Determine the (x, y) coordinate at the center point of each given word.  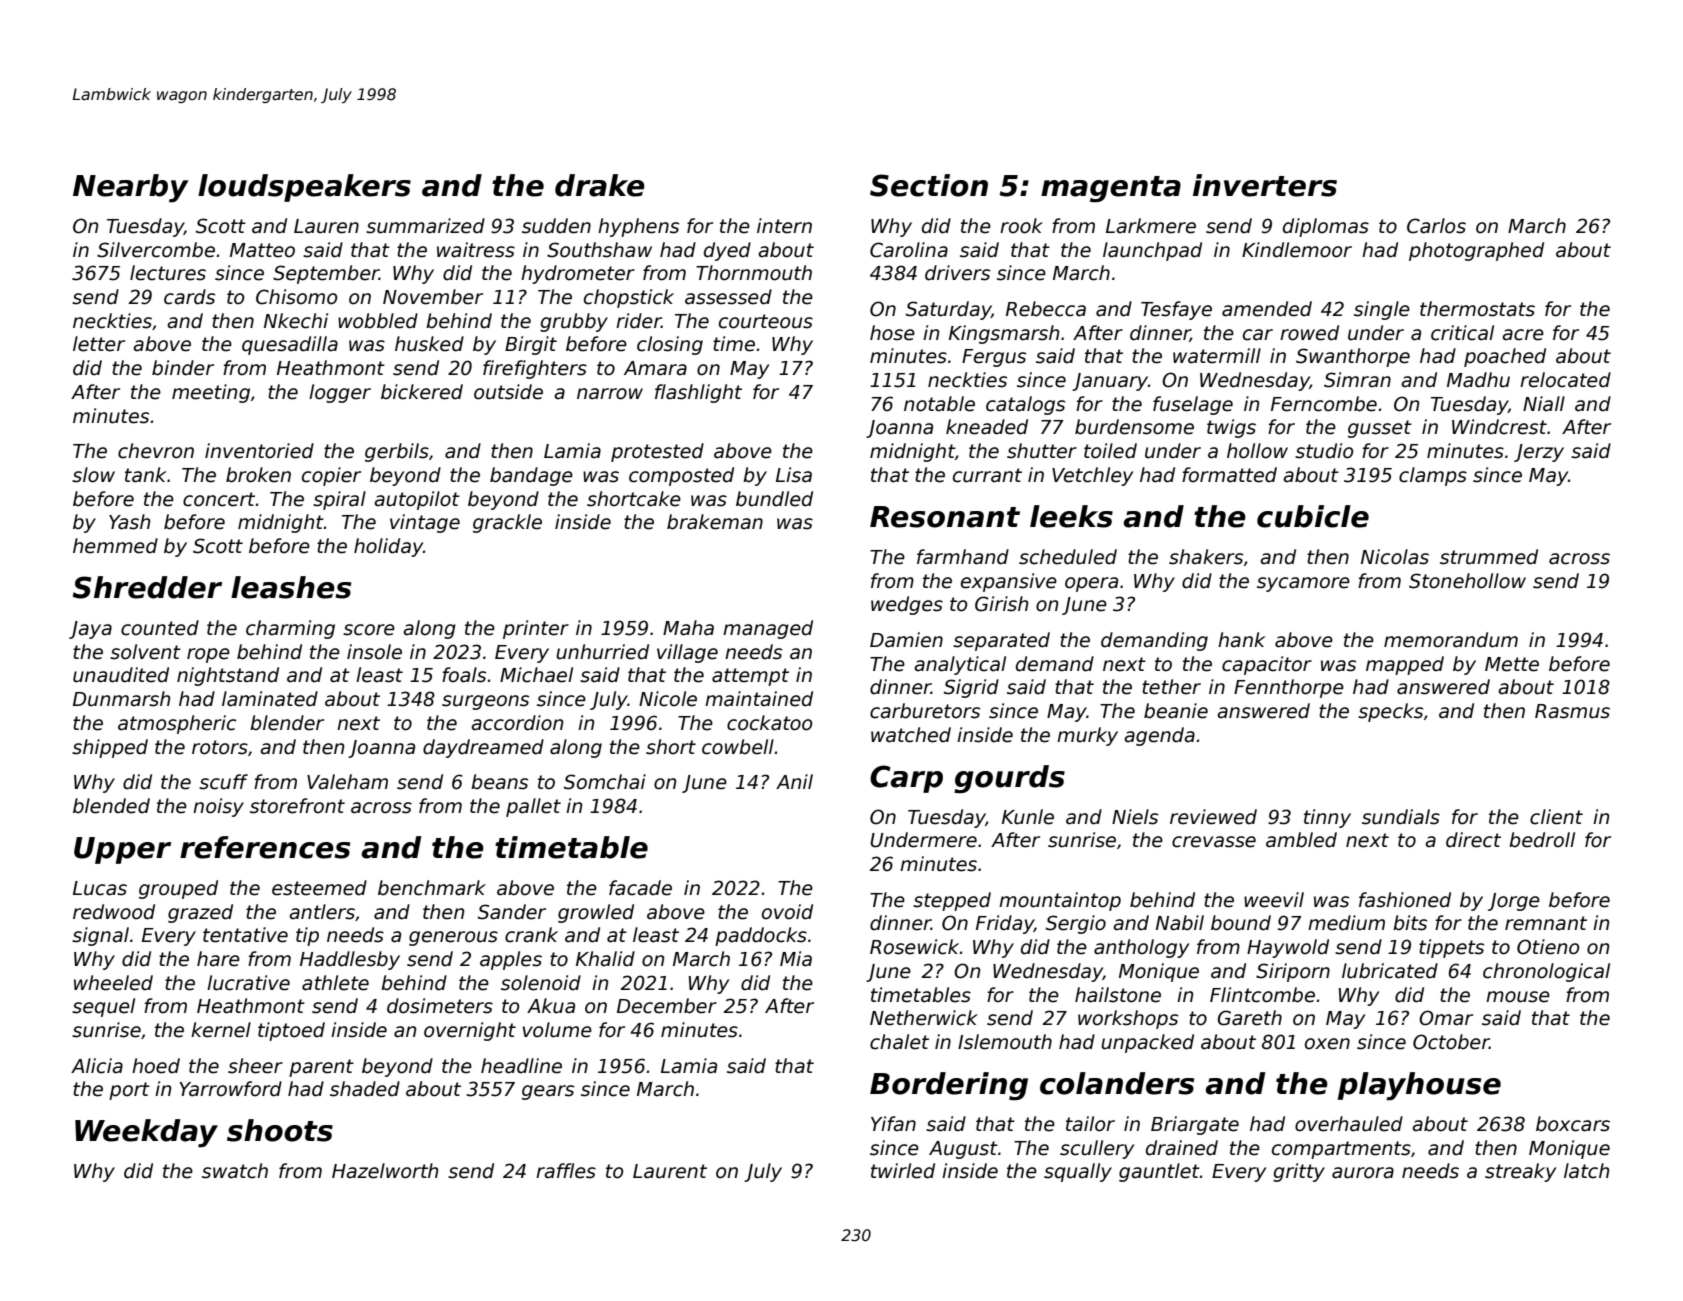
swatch (235, 1171)
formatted (1229, 475)
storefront (297, 806)
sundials (1401, 817)
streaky (1520, 1172)
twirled (903, 1171)
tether (1171, 687)
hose (892, 333)
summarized (425, 226)
